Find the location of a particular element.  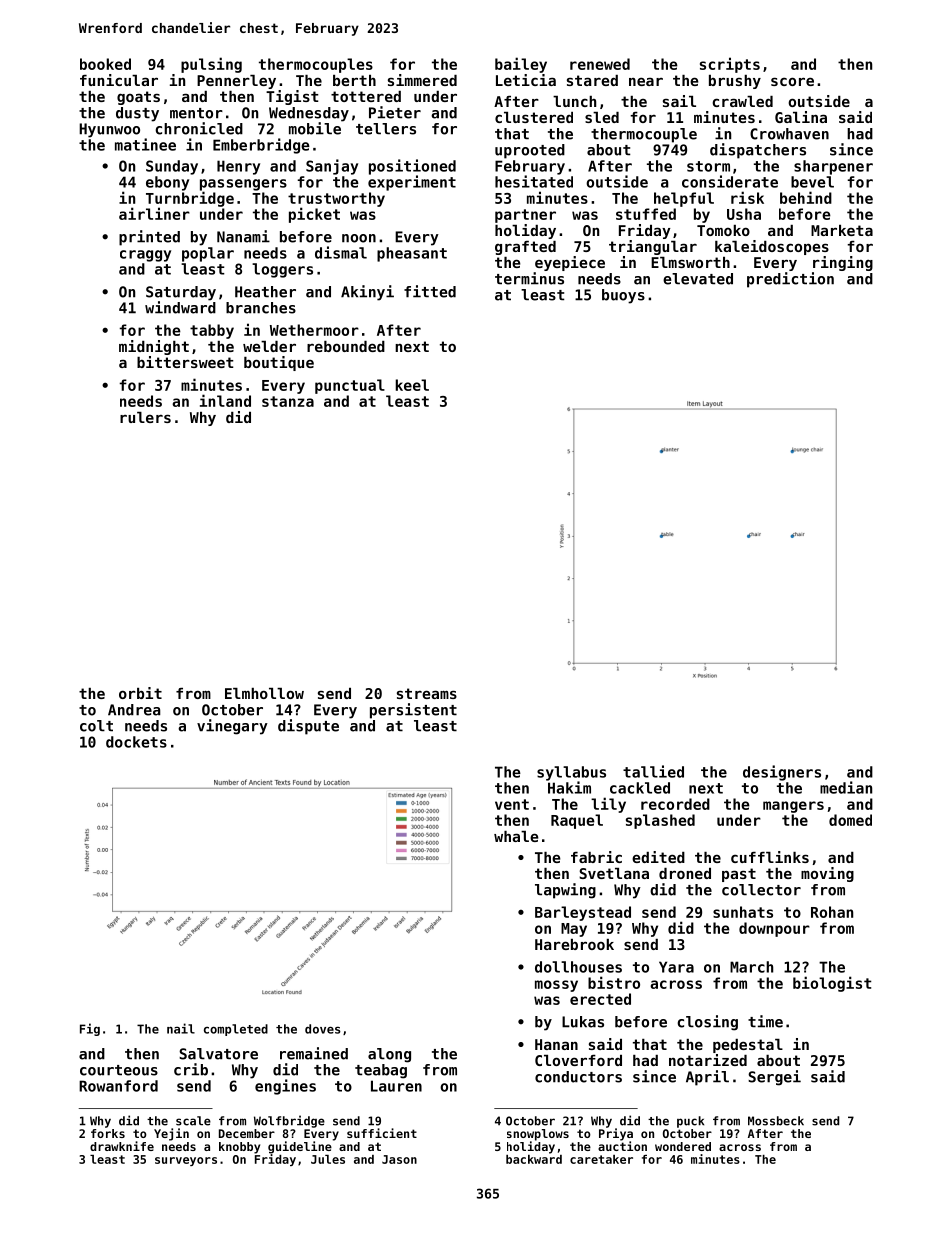

whale is located at coordinates (516, 836).
